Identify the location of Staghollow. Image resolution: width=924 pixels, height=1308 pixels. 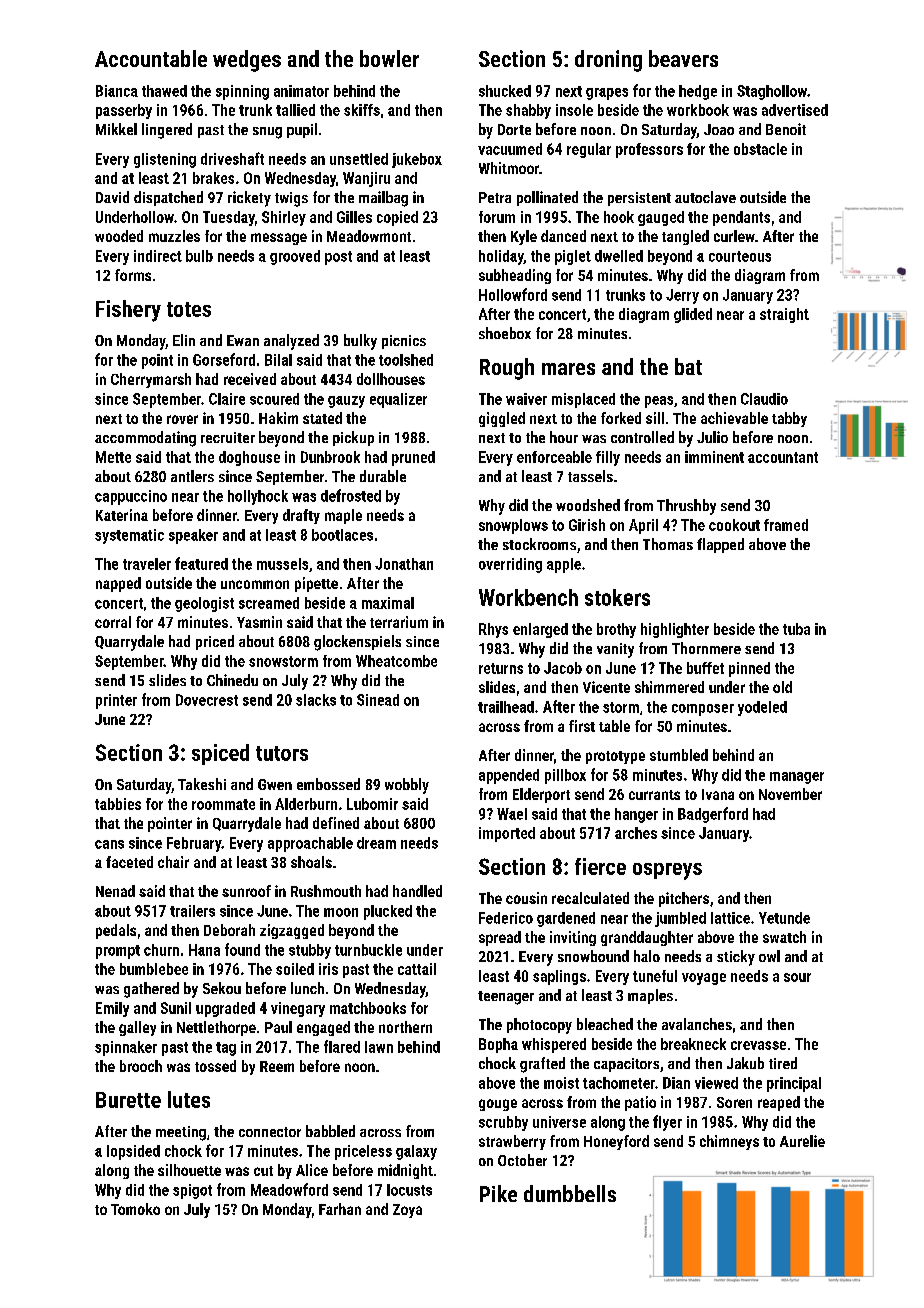
(772, 92).
